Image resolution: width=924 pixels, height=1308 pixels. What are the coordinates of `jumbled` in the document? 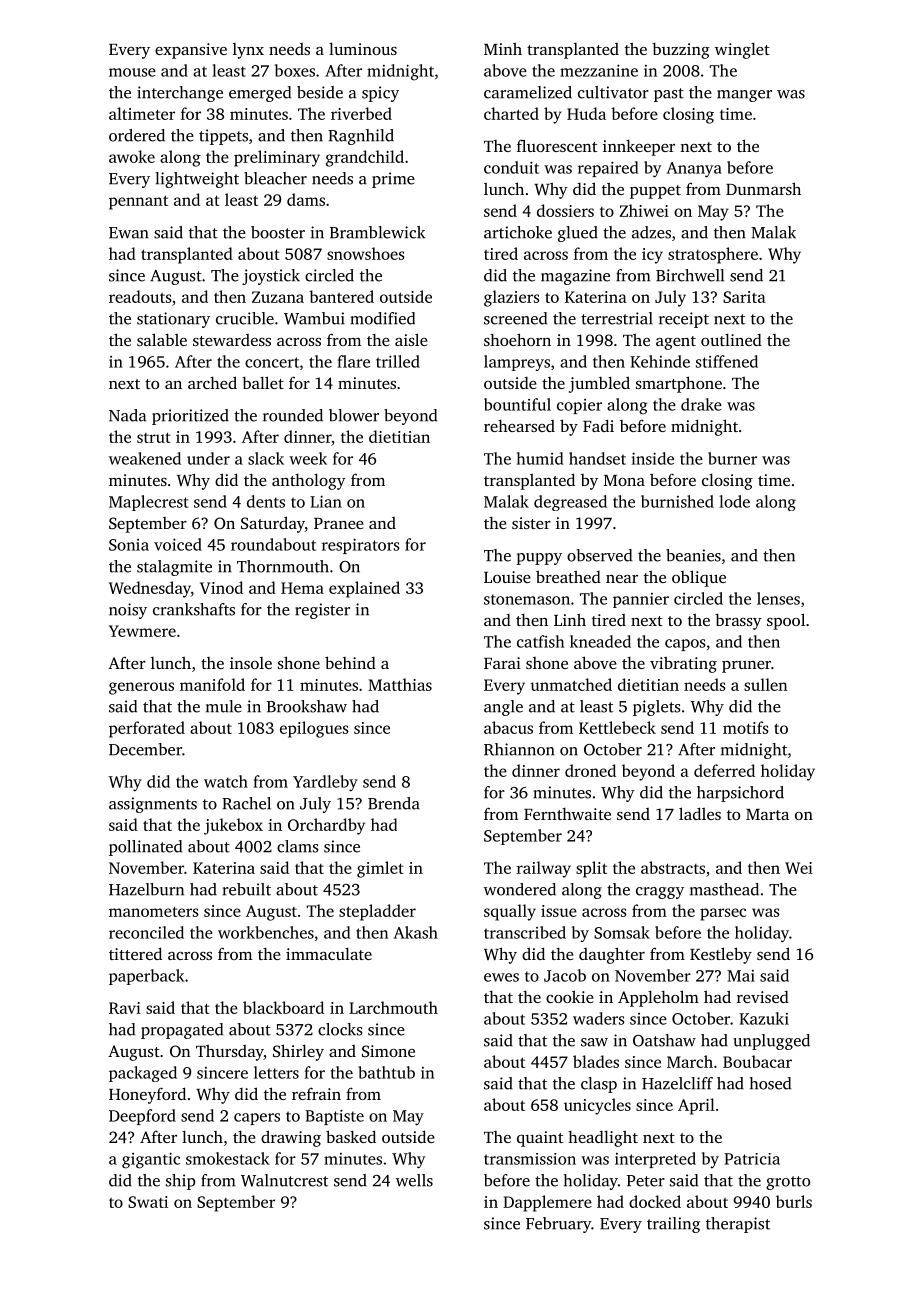 It's located at (599, 384).
